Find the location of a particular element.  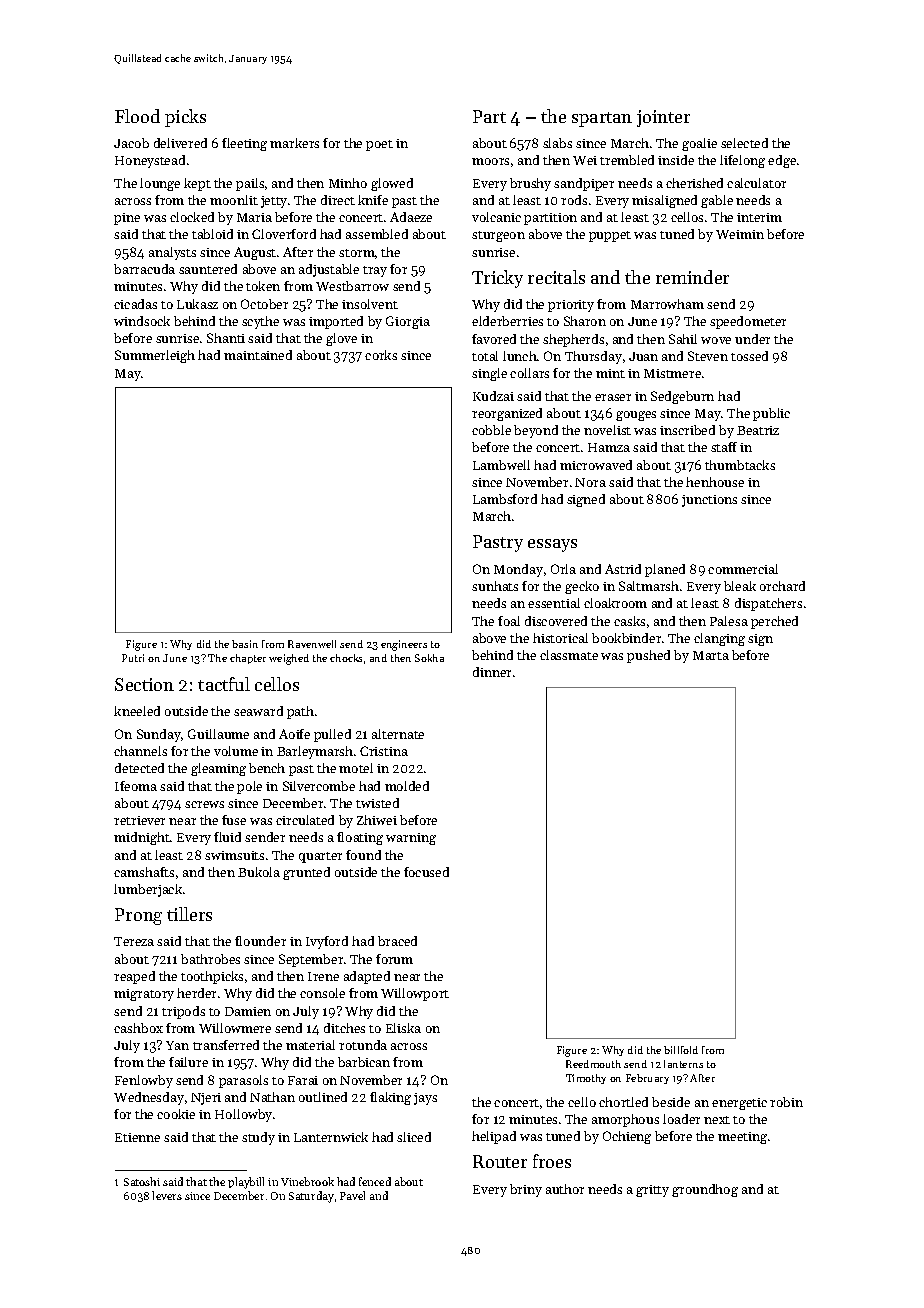

swimsuits is located at coordinates (234, 855).
